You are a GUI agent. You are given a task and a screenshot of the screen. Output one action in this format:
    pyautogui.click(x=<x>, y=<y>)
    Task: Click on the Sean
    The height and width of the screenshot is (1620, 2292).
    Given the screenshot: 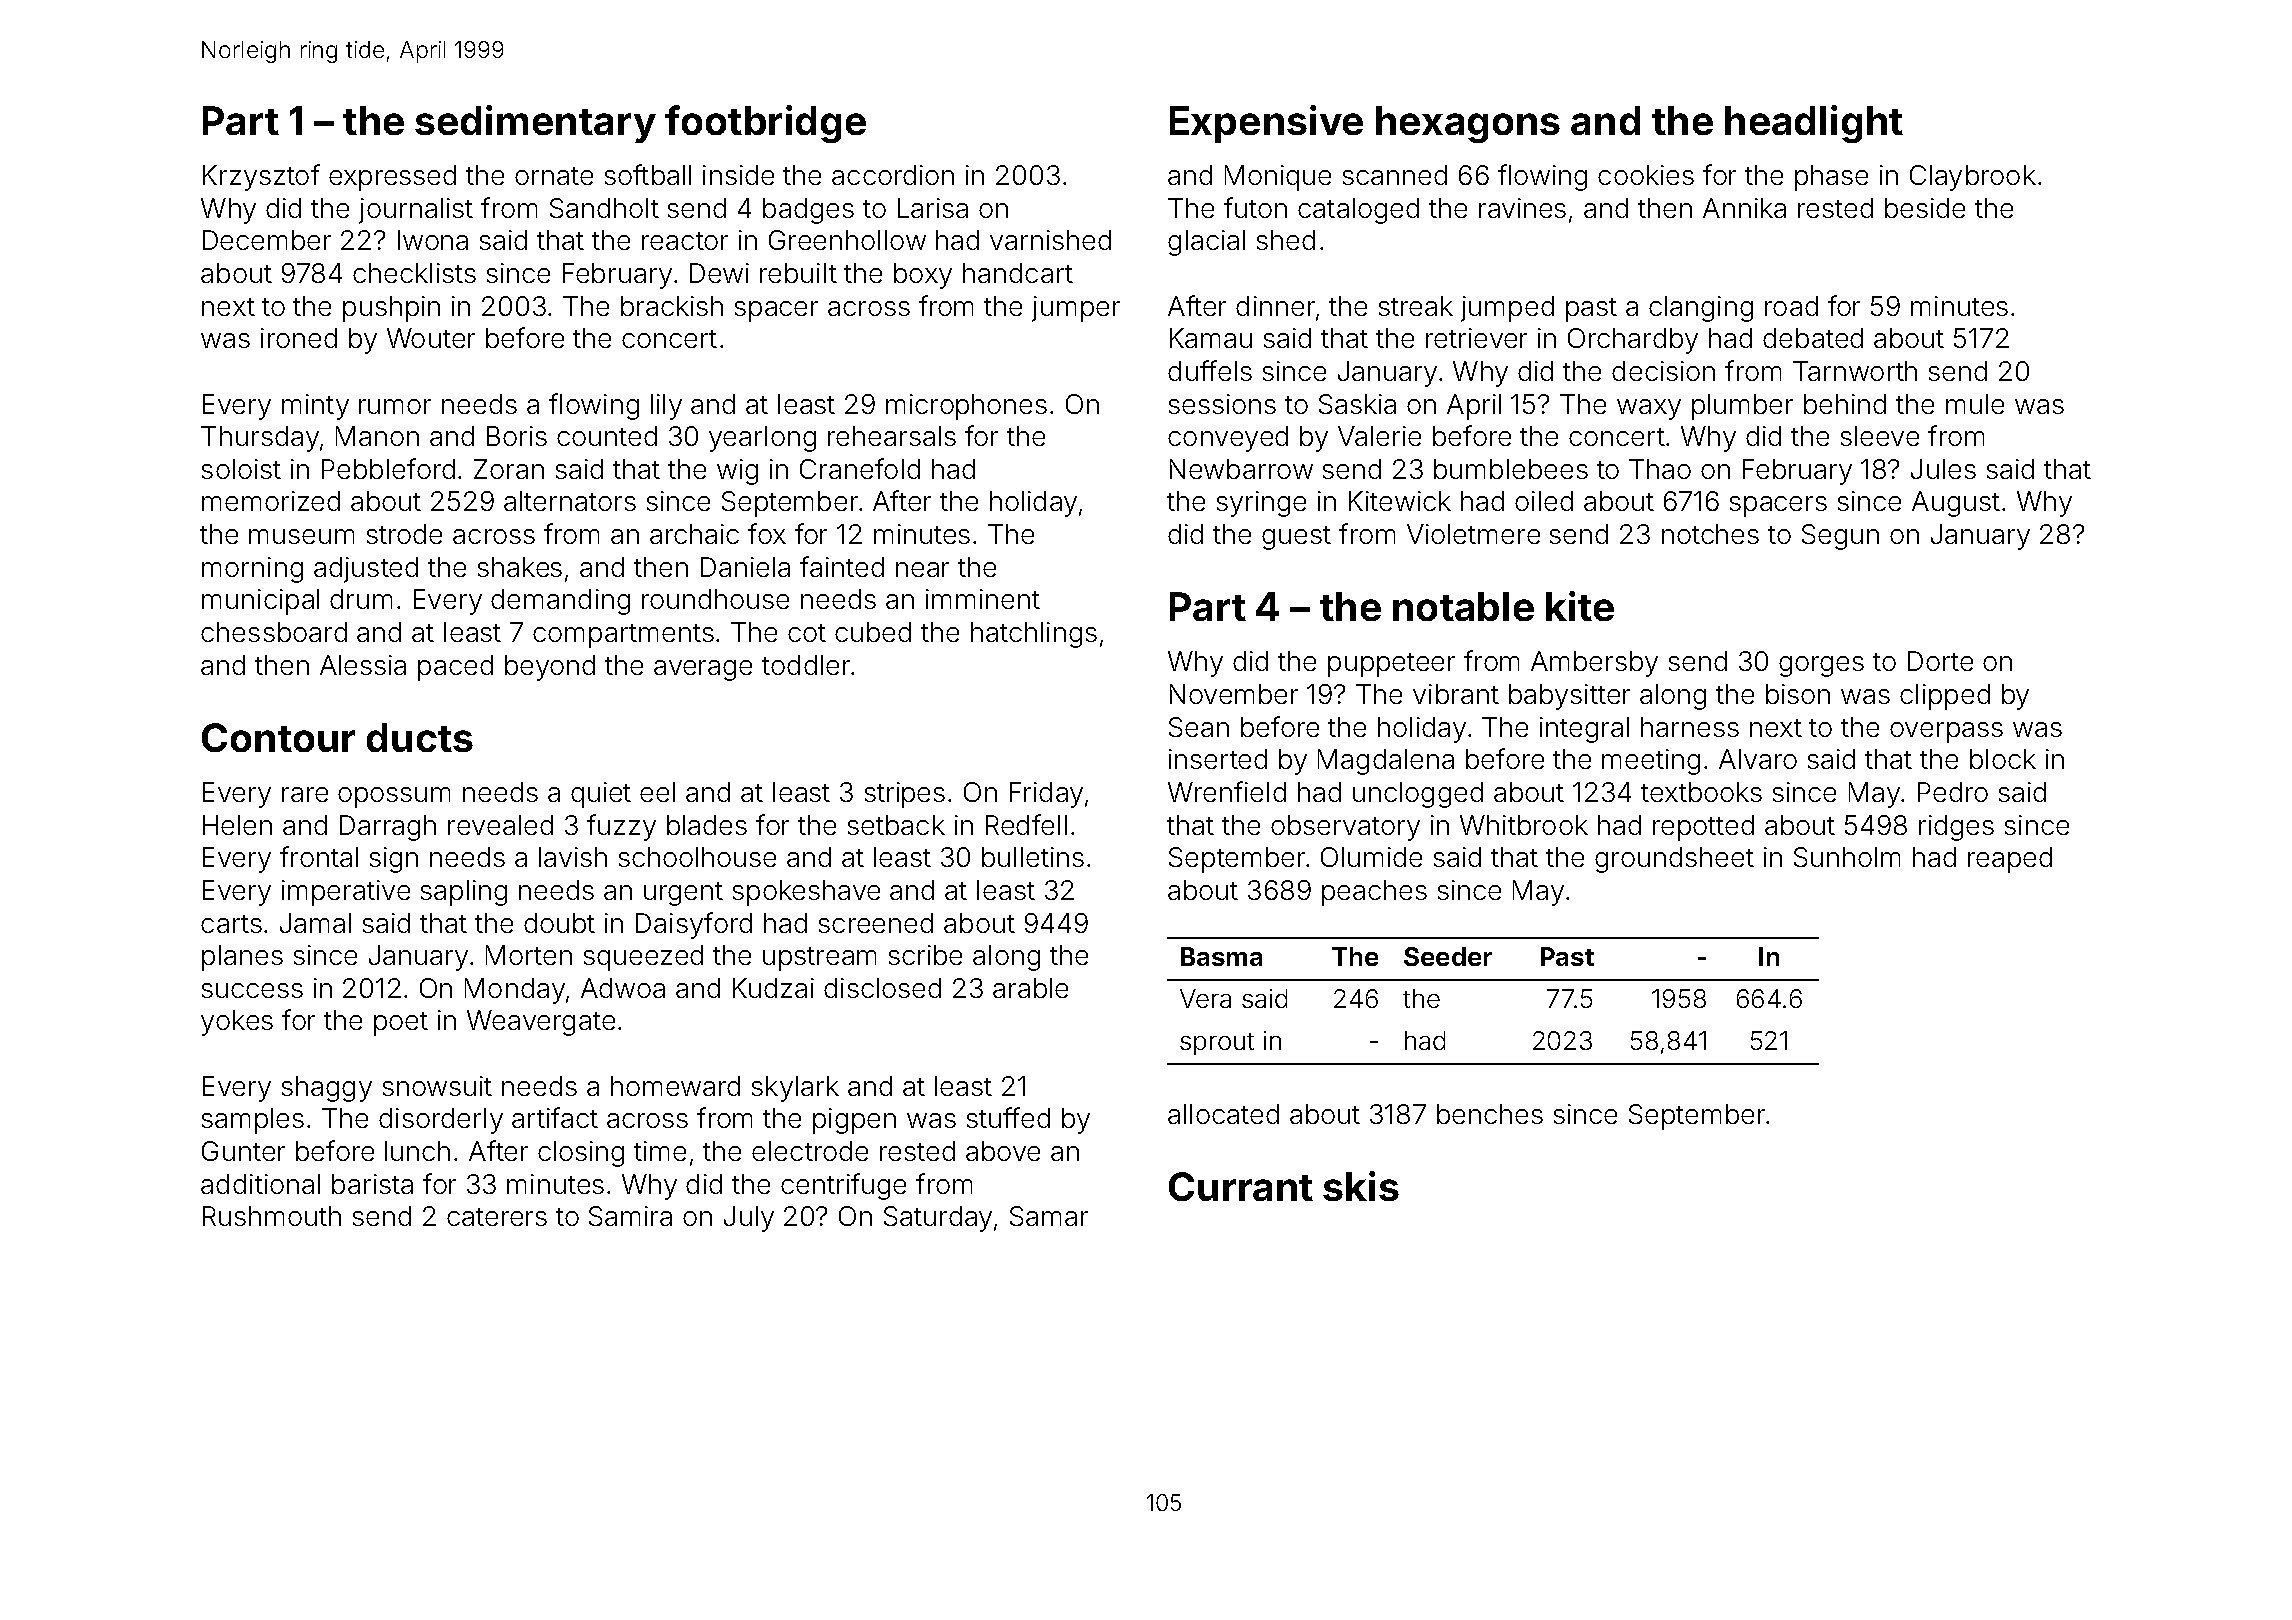 What is the action you would take?
    pyautogui.click(x=1199, y=727)
